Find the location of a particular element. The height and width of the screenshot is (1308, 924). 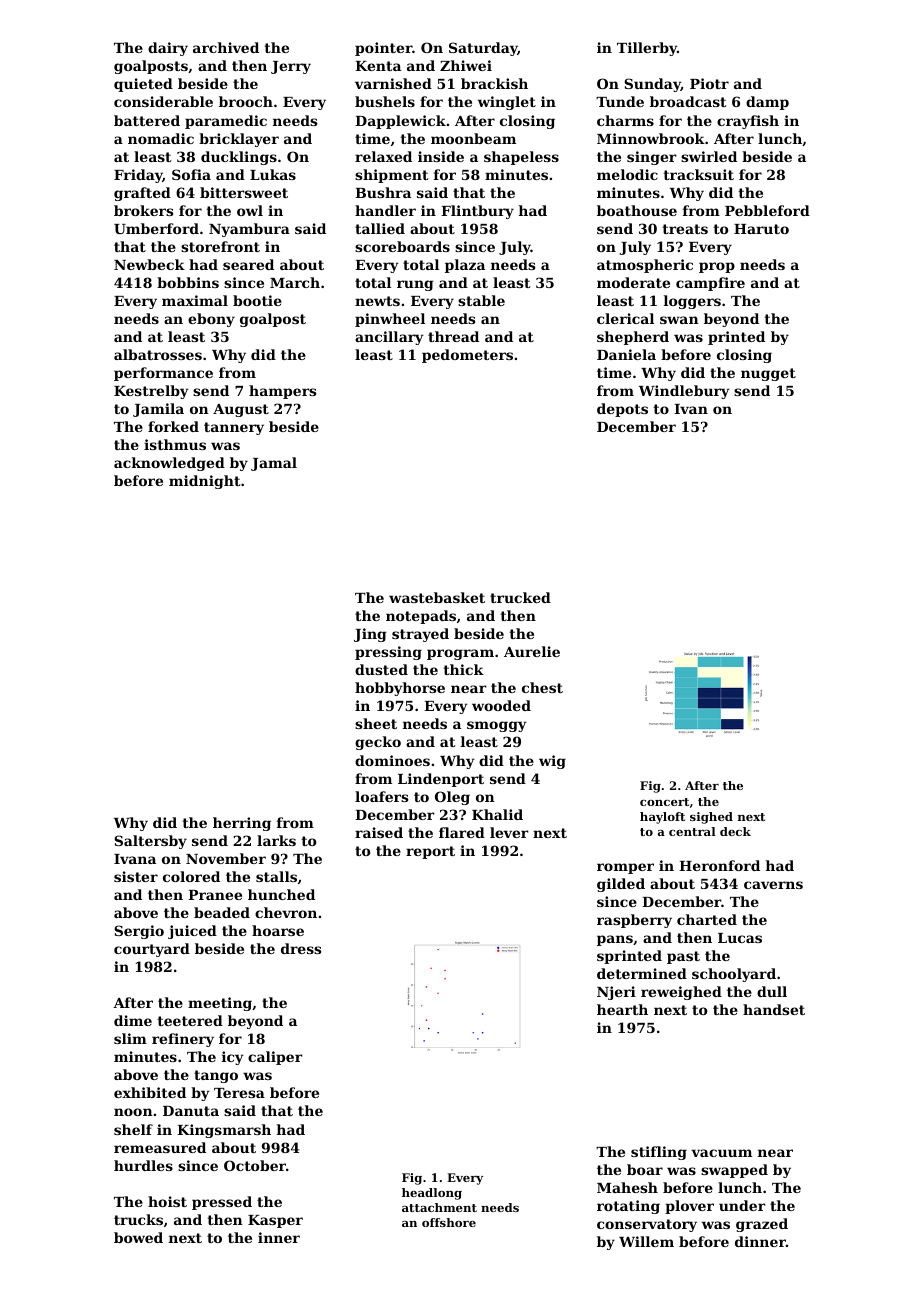

inside is located at coordinates (441, 156).
